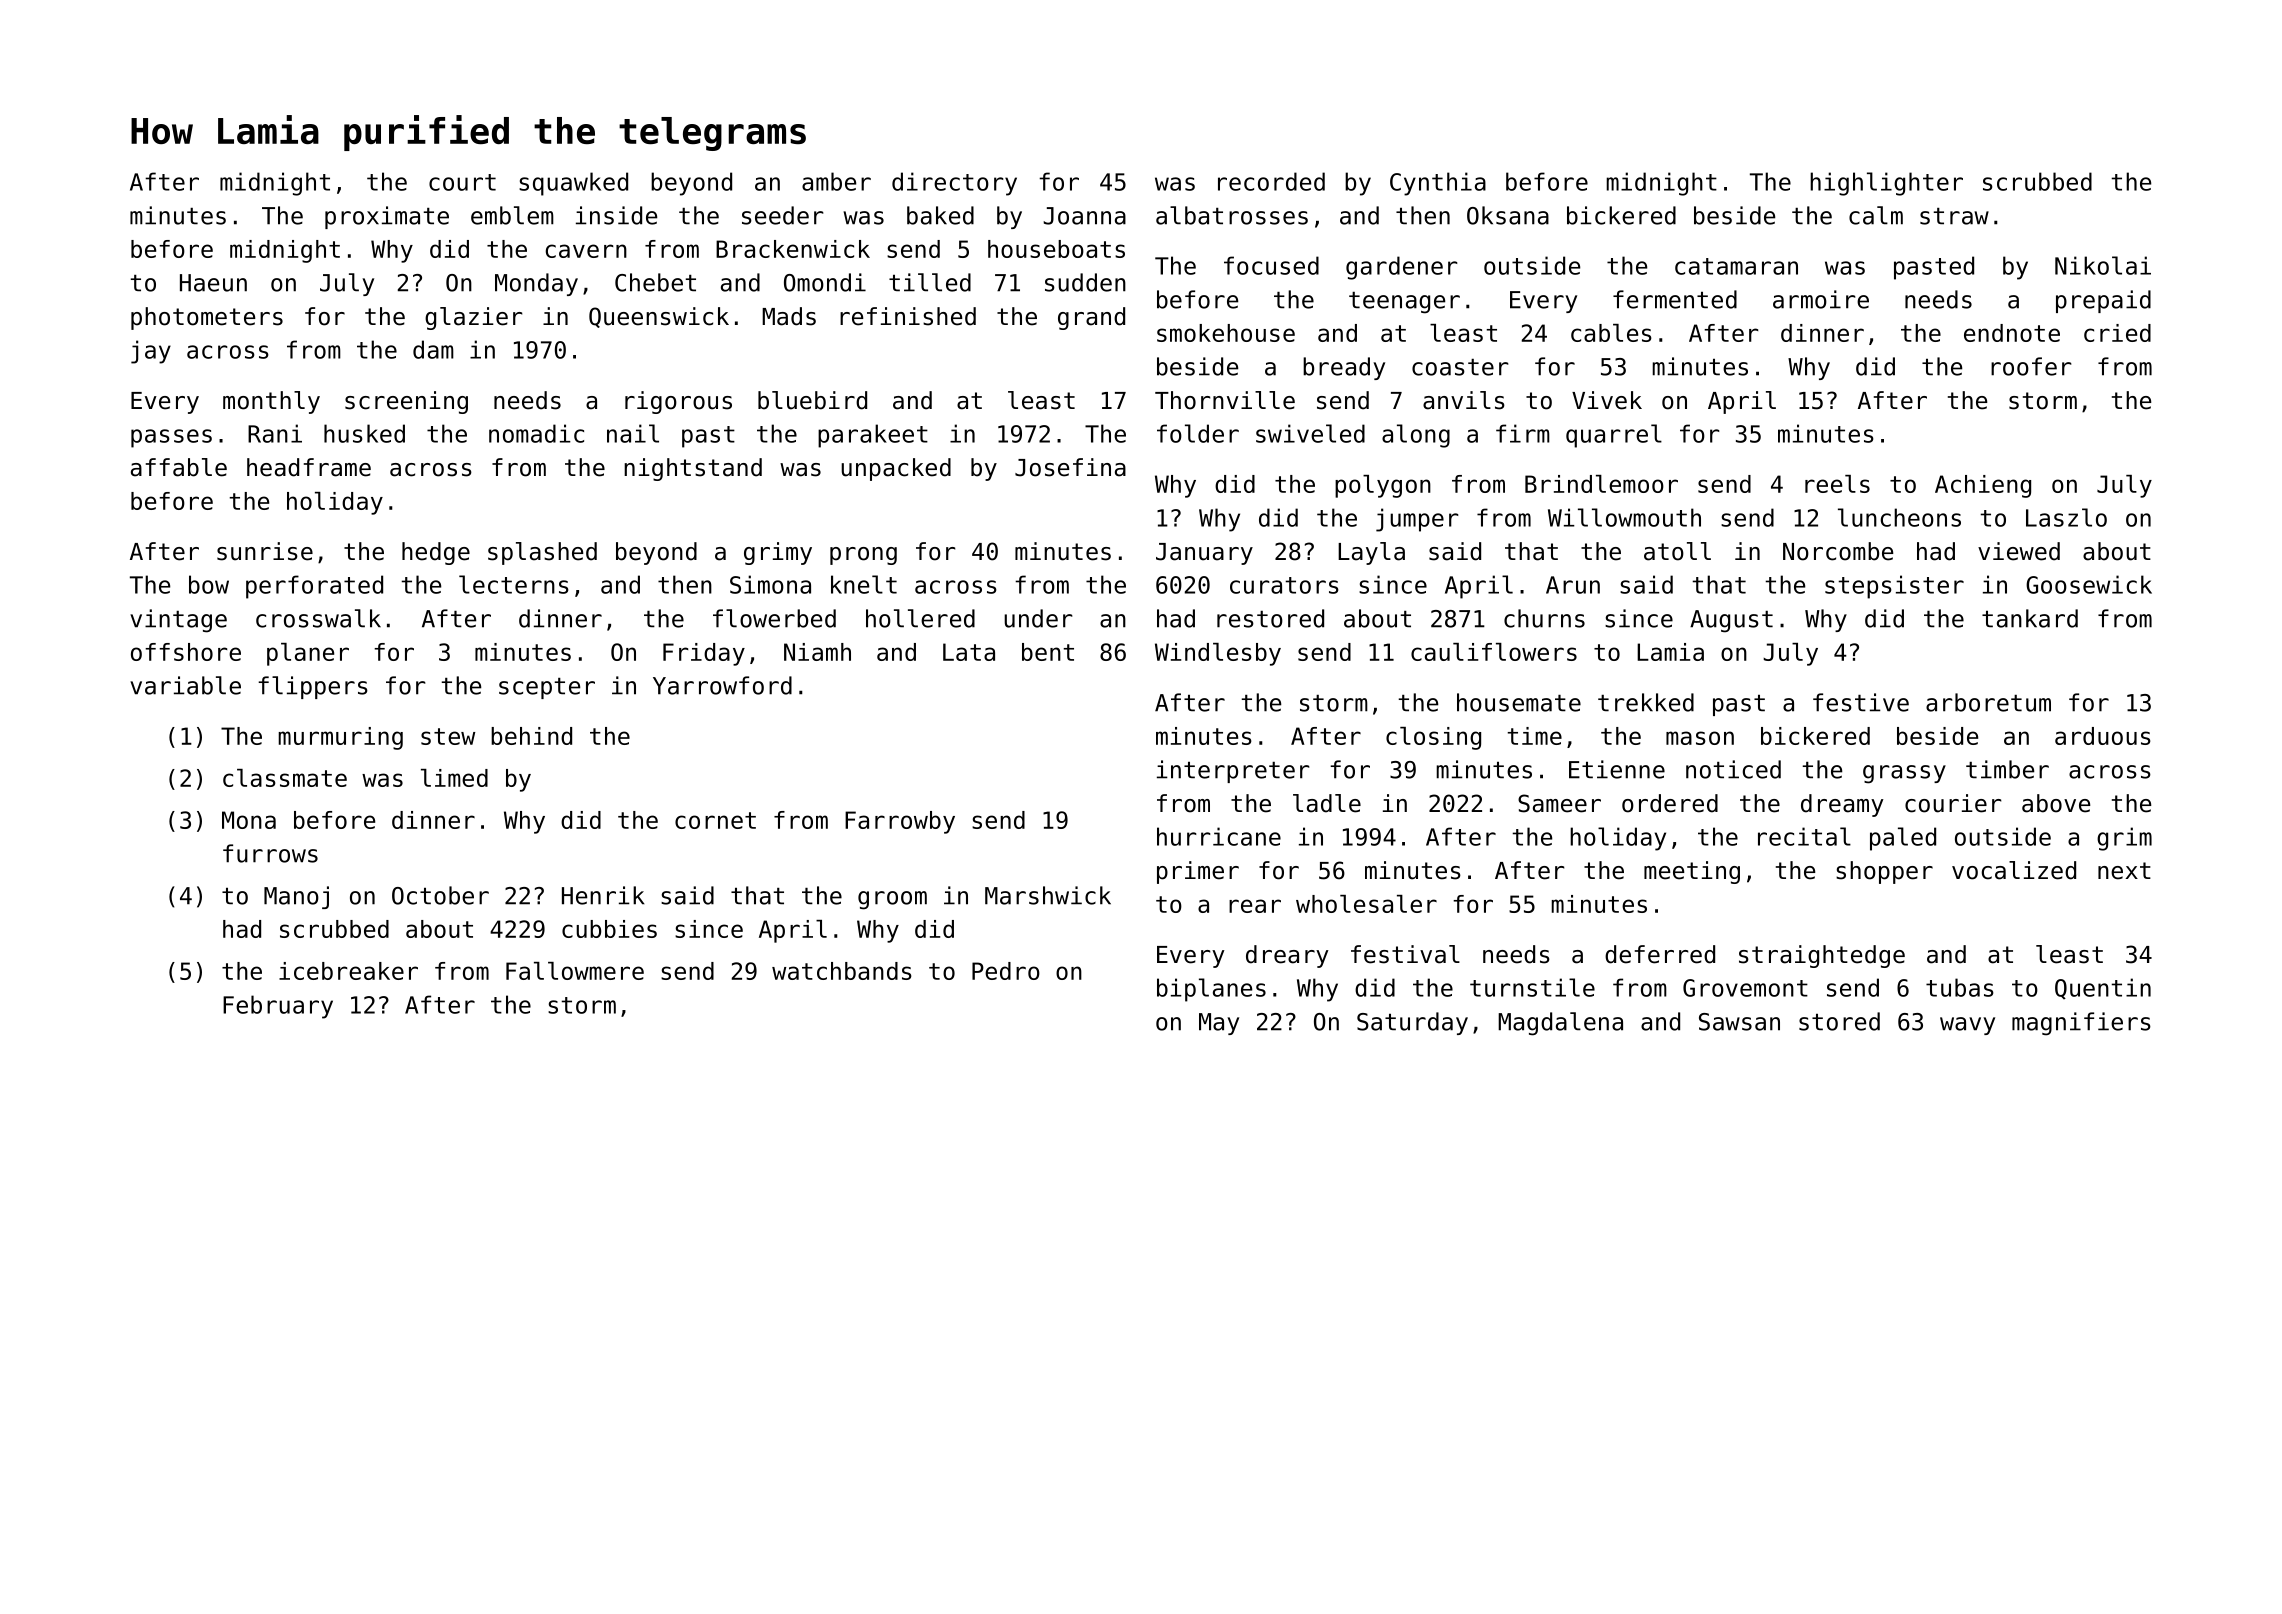 This screenshot has height=1614, width=2282. I want to click on court, so click(462, 182).
